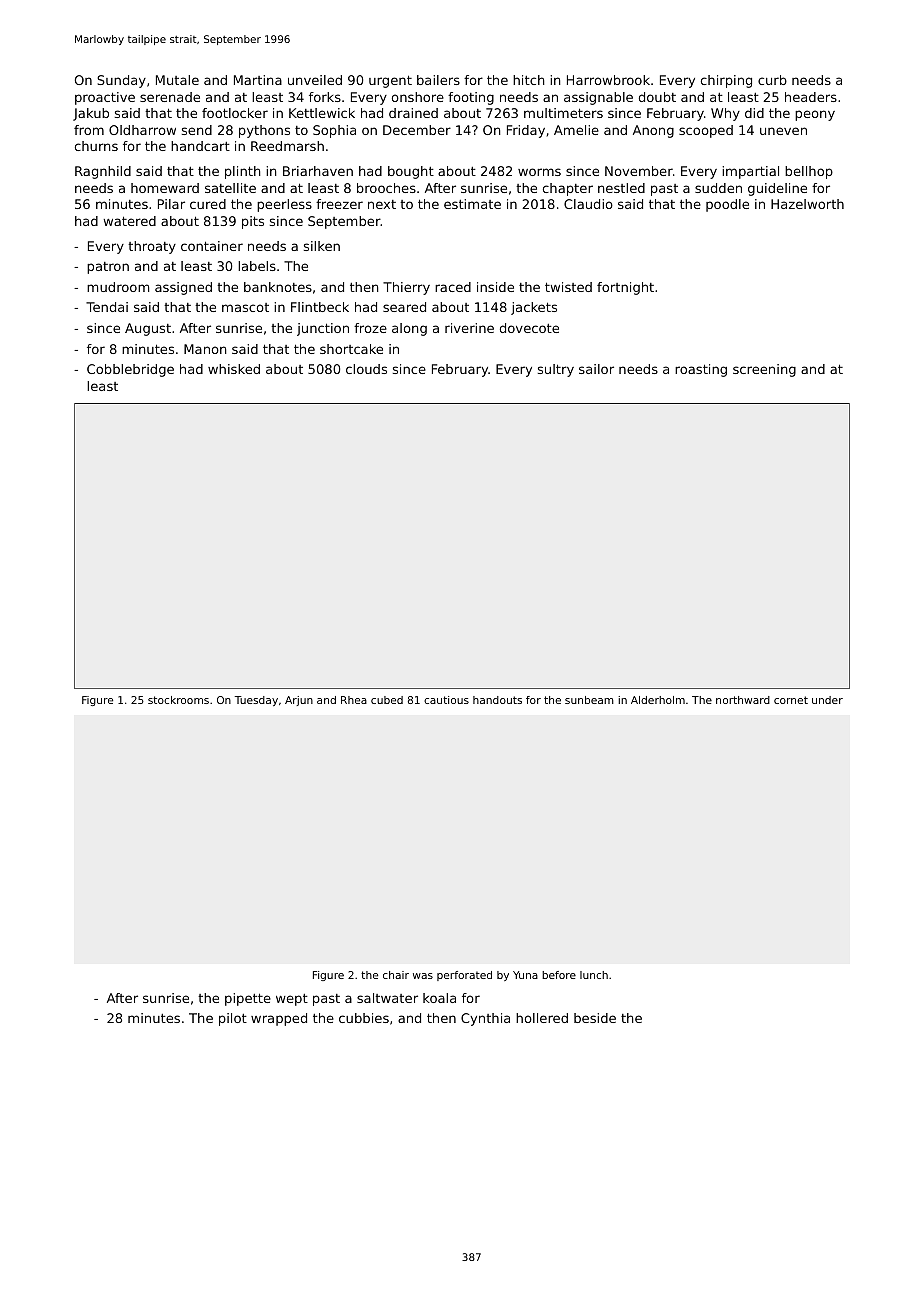  Describe the element at coordinates (469, 328) in the screenshot. I see `riverine` at that location.
